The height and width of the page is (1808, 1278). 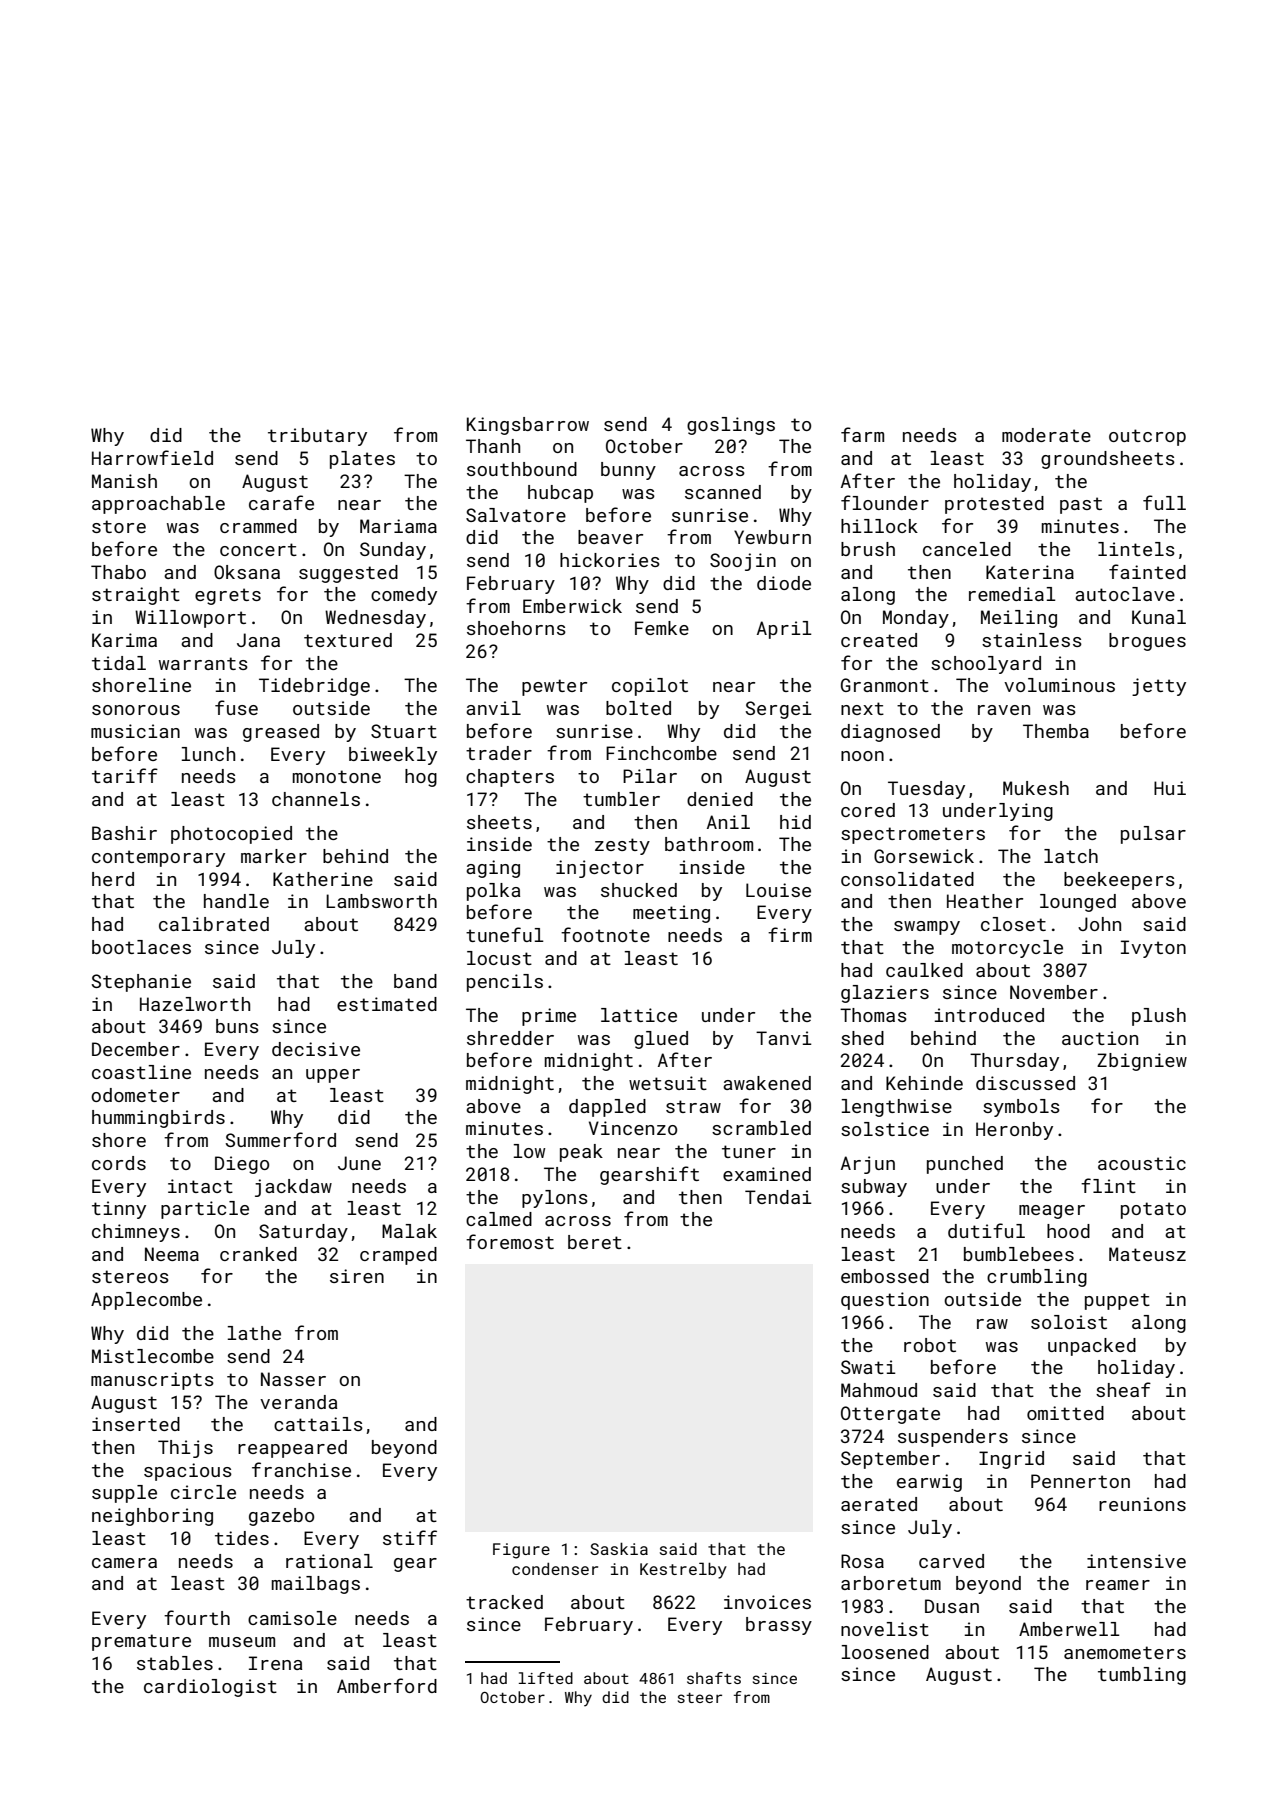 I want to click on Ingrid, so click(x=1011, y=1460).
